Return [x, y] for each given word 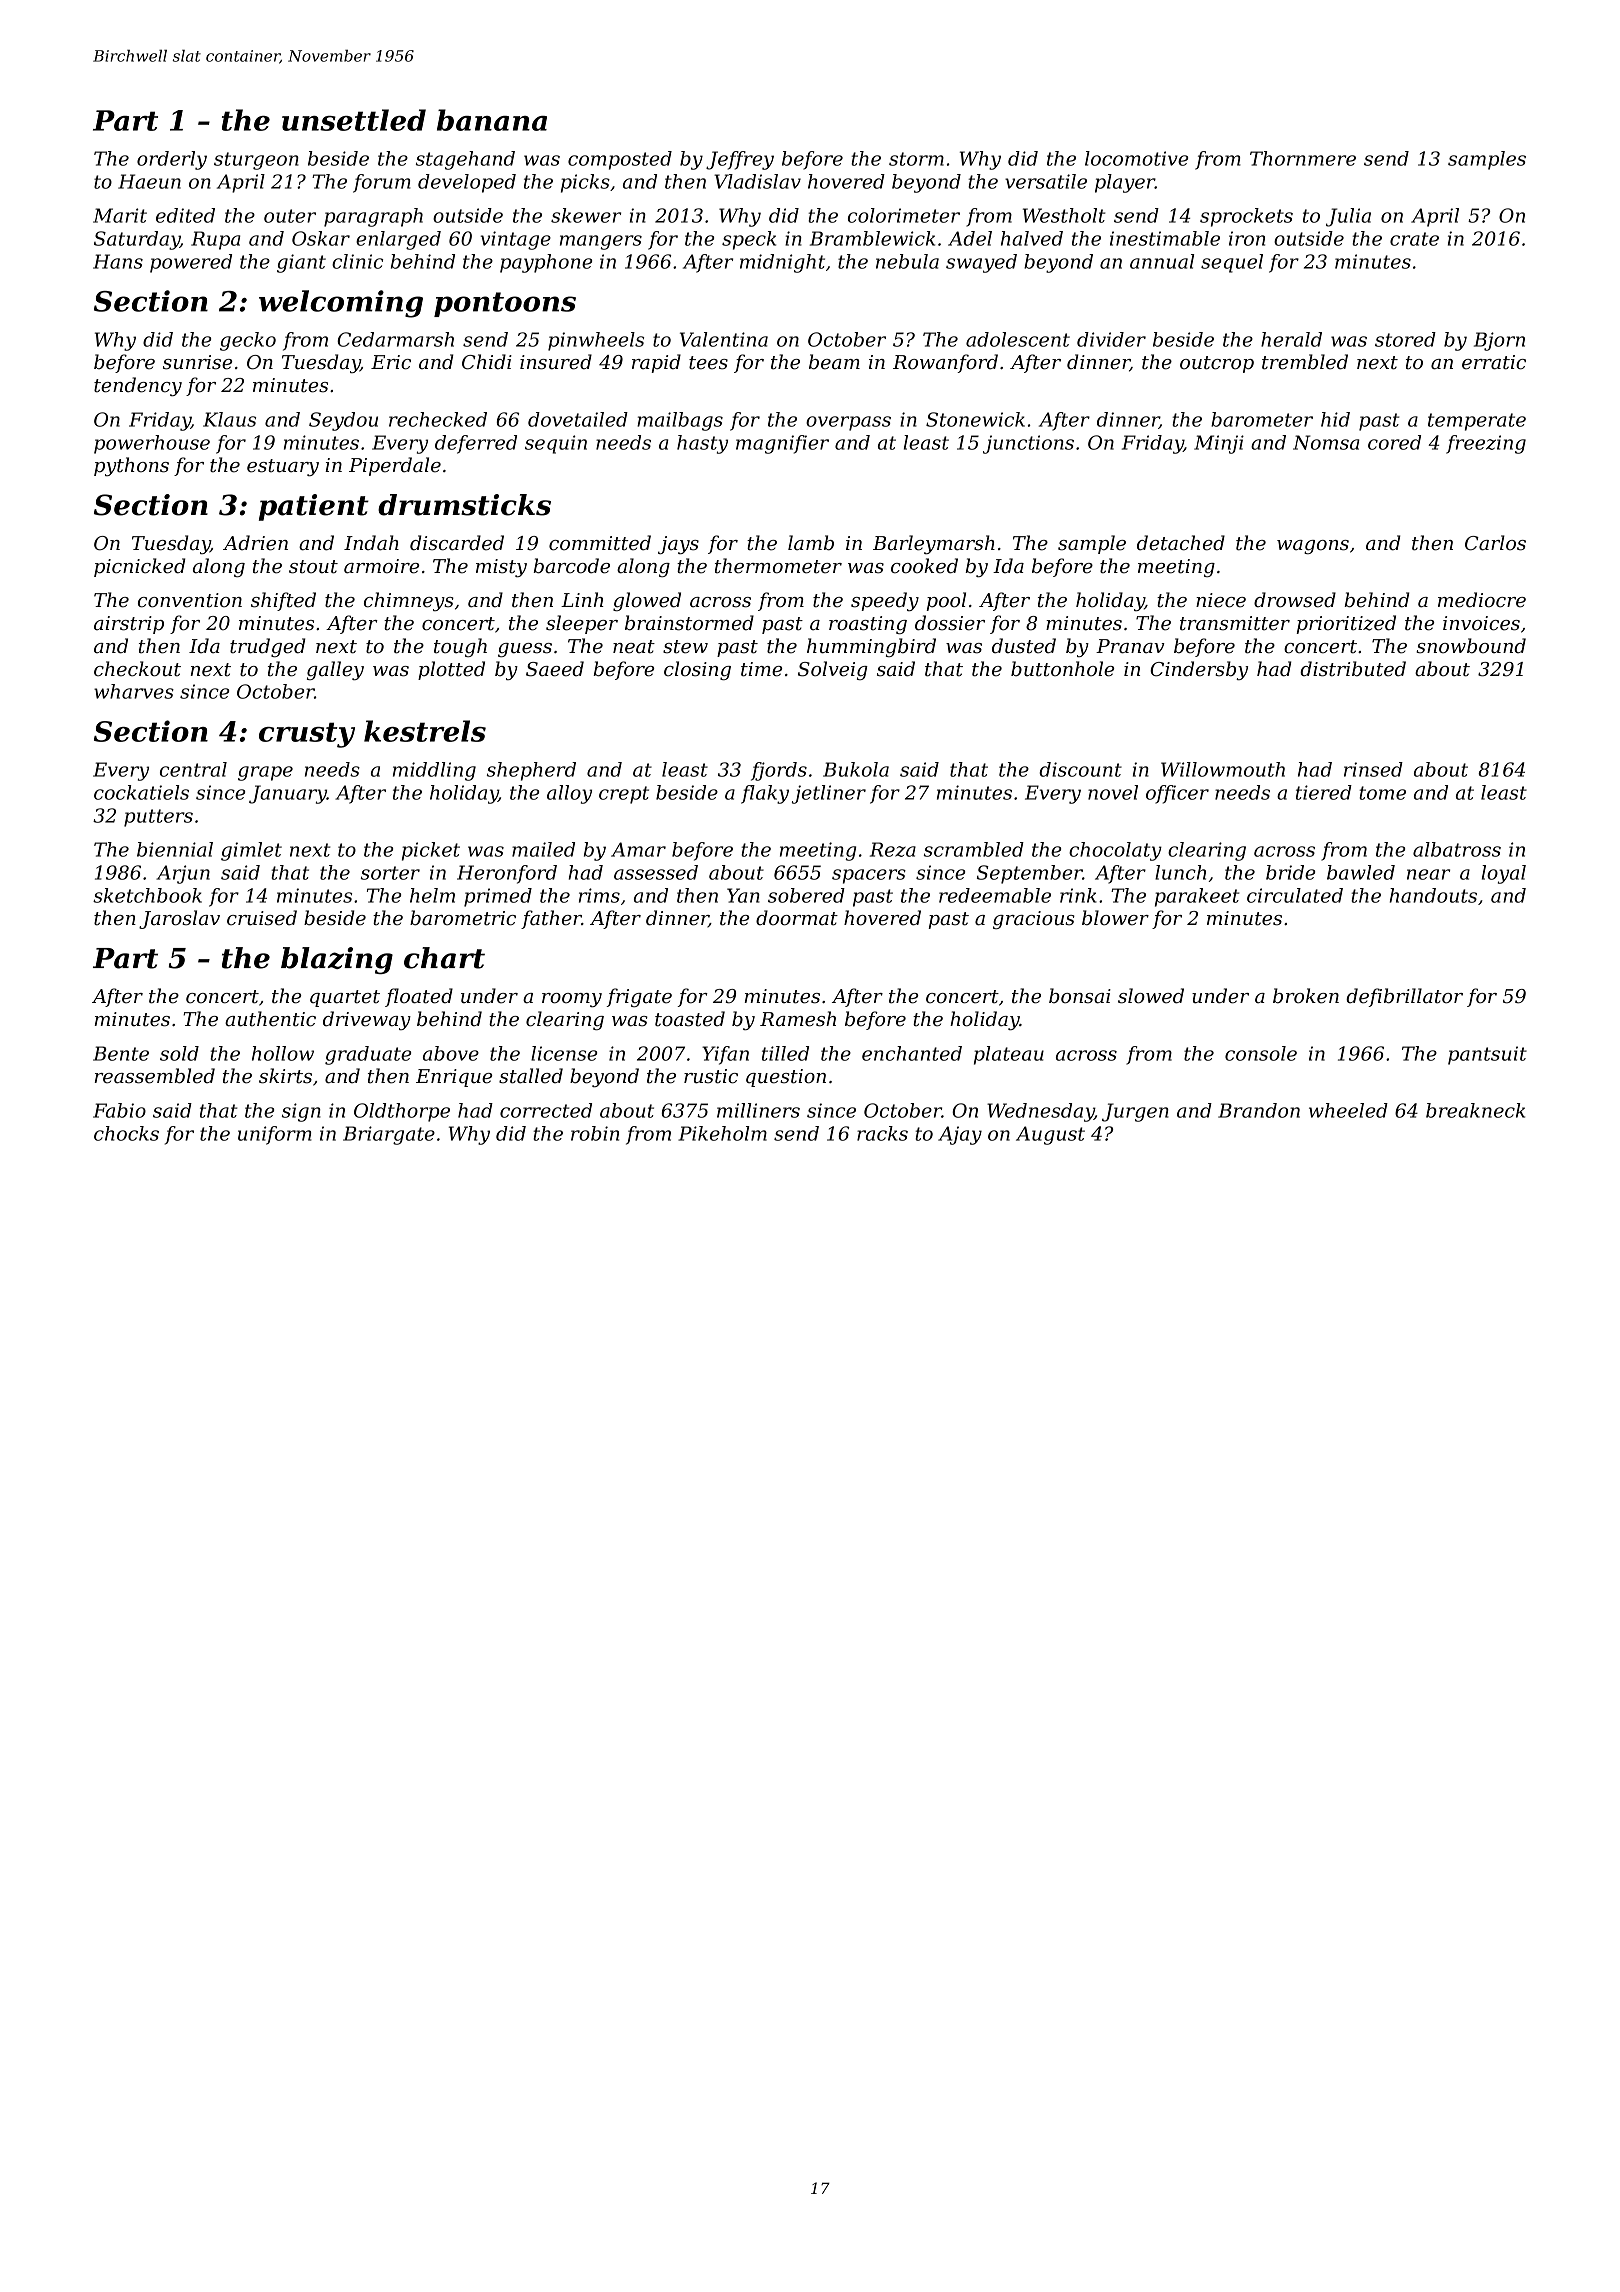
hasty [702, 444]
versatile [1046, 181]
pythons [131, 466]
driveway [367, 1020]
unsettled [354, 120]
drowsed [1295, 600]
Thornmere [1303, 158]
